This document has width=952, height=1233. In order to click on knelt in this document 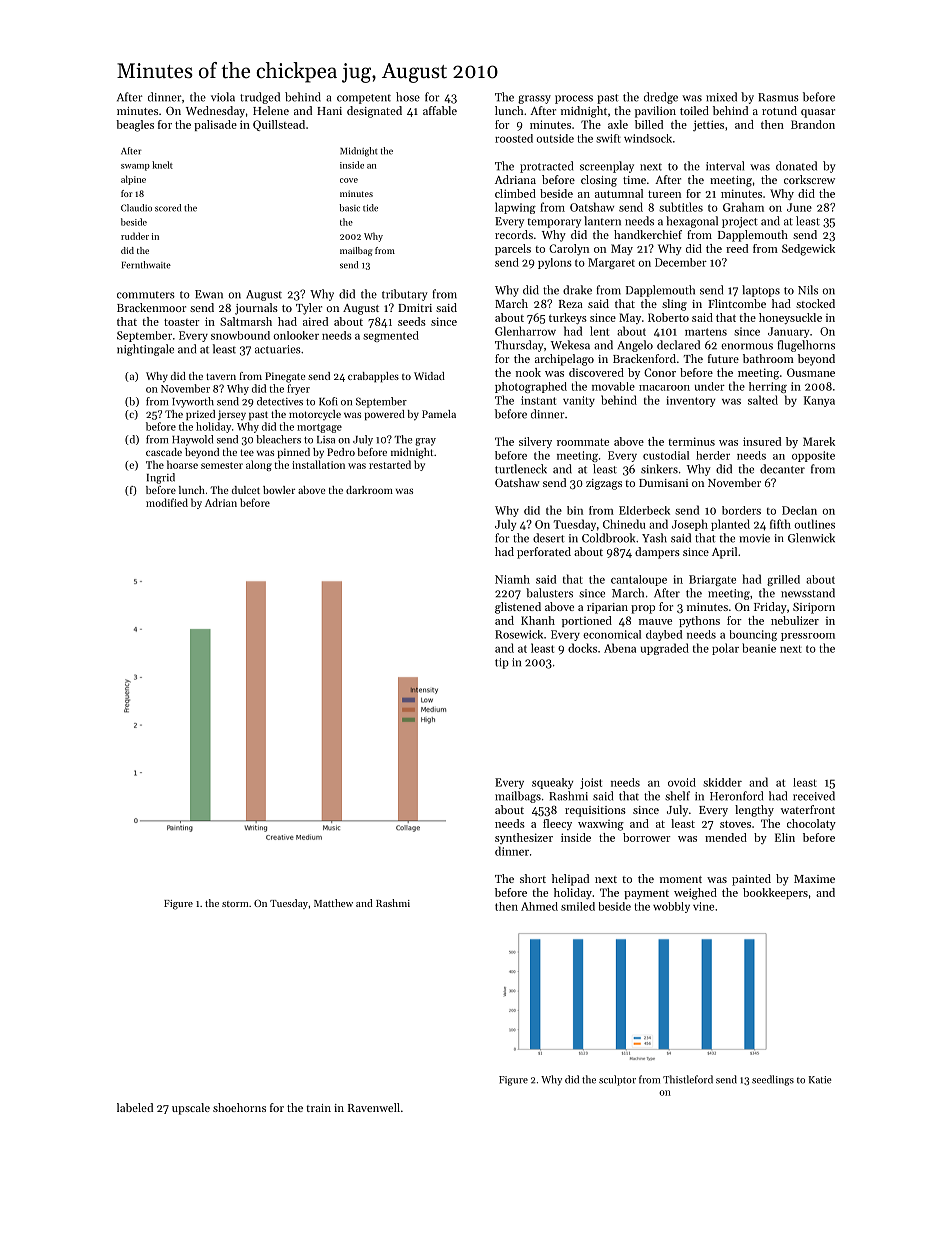, I will do `click(162, 165)`.
